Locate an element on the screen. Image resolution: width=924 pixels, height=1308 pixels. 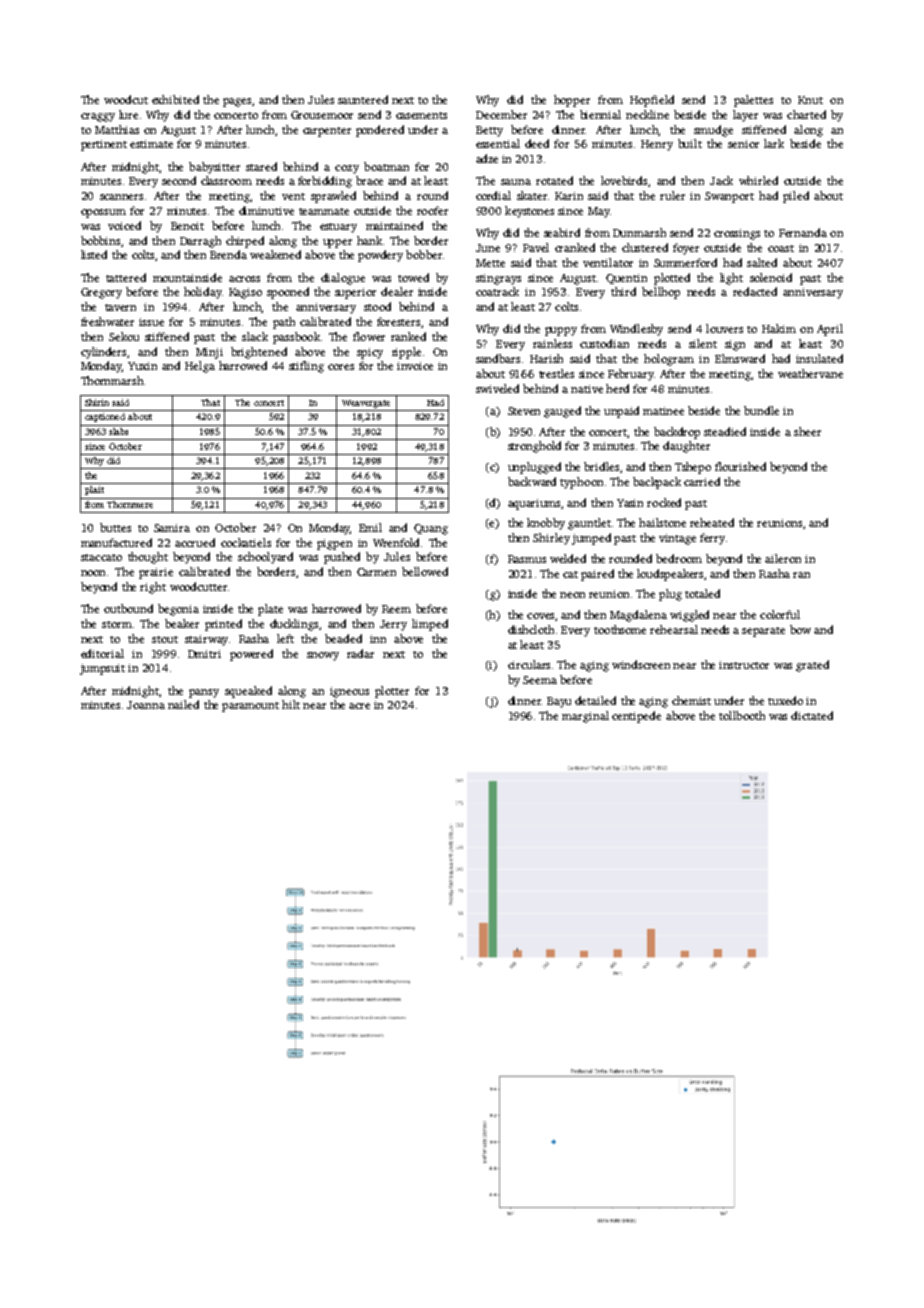
jumpsuit is located at coordinates (102, 669).
